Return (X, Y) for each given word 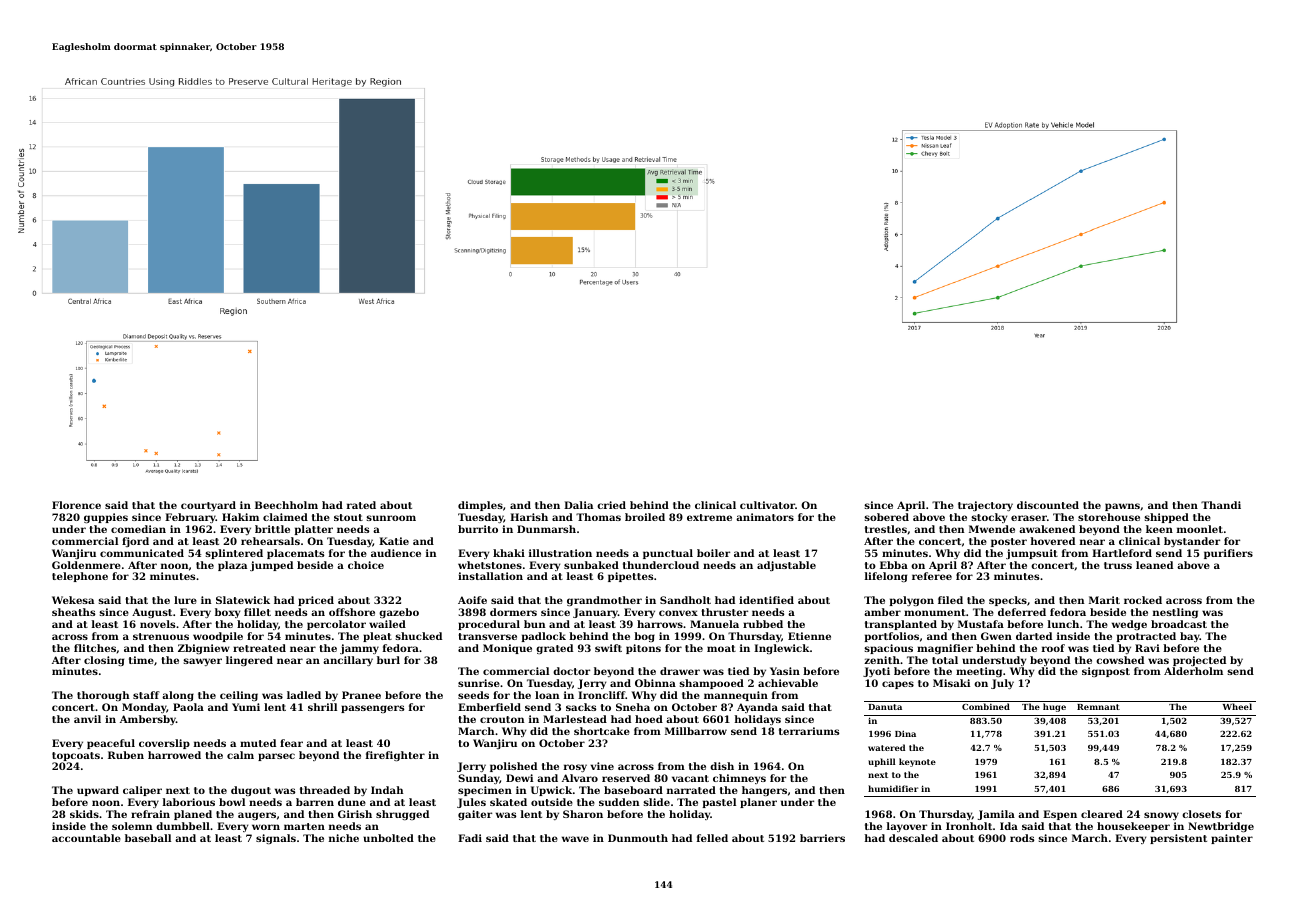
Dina (905, 733)
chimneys (739, 779)
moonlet (1200, 529)
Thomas (598, 517)
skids (84, 814)
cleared (1102, 814)
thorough (103, 696)
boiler (713, 553)
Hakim (240, 517)
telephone (80, 577)
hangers (764, 791)
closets (1201, 814)
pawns (1122, 507)
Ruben (126, 755)
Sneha (633, 707)
